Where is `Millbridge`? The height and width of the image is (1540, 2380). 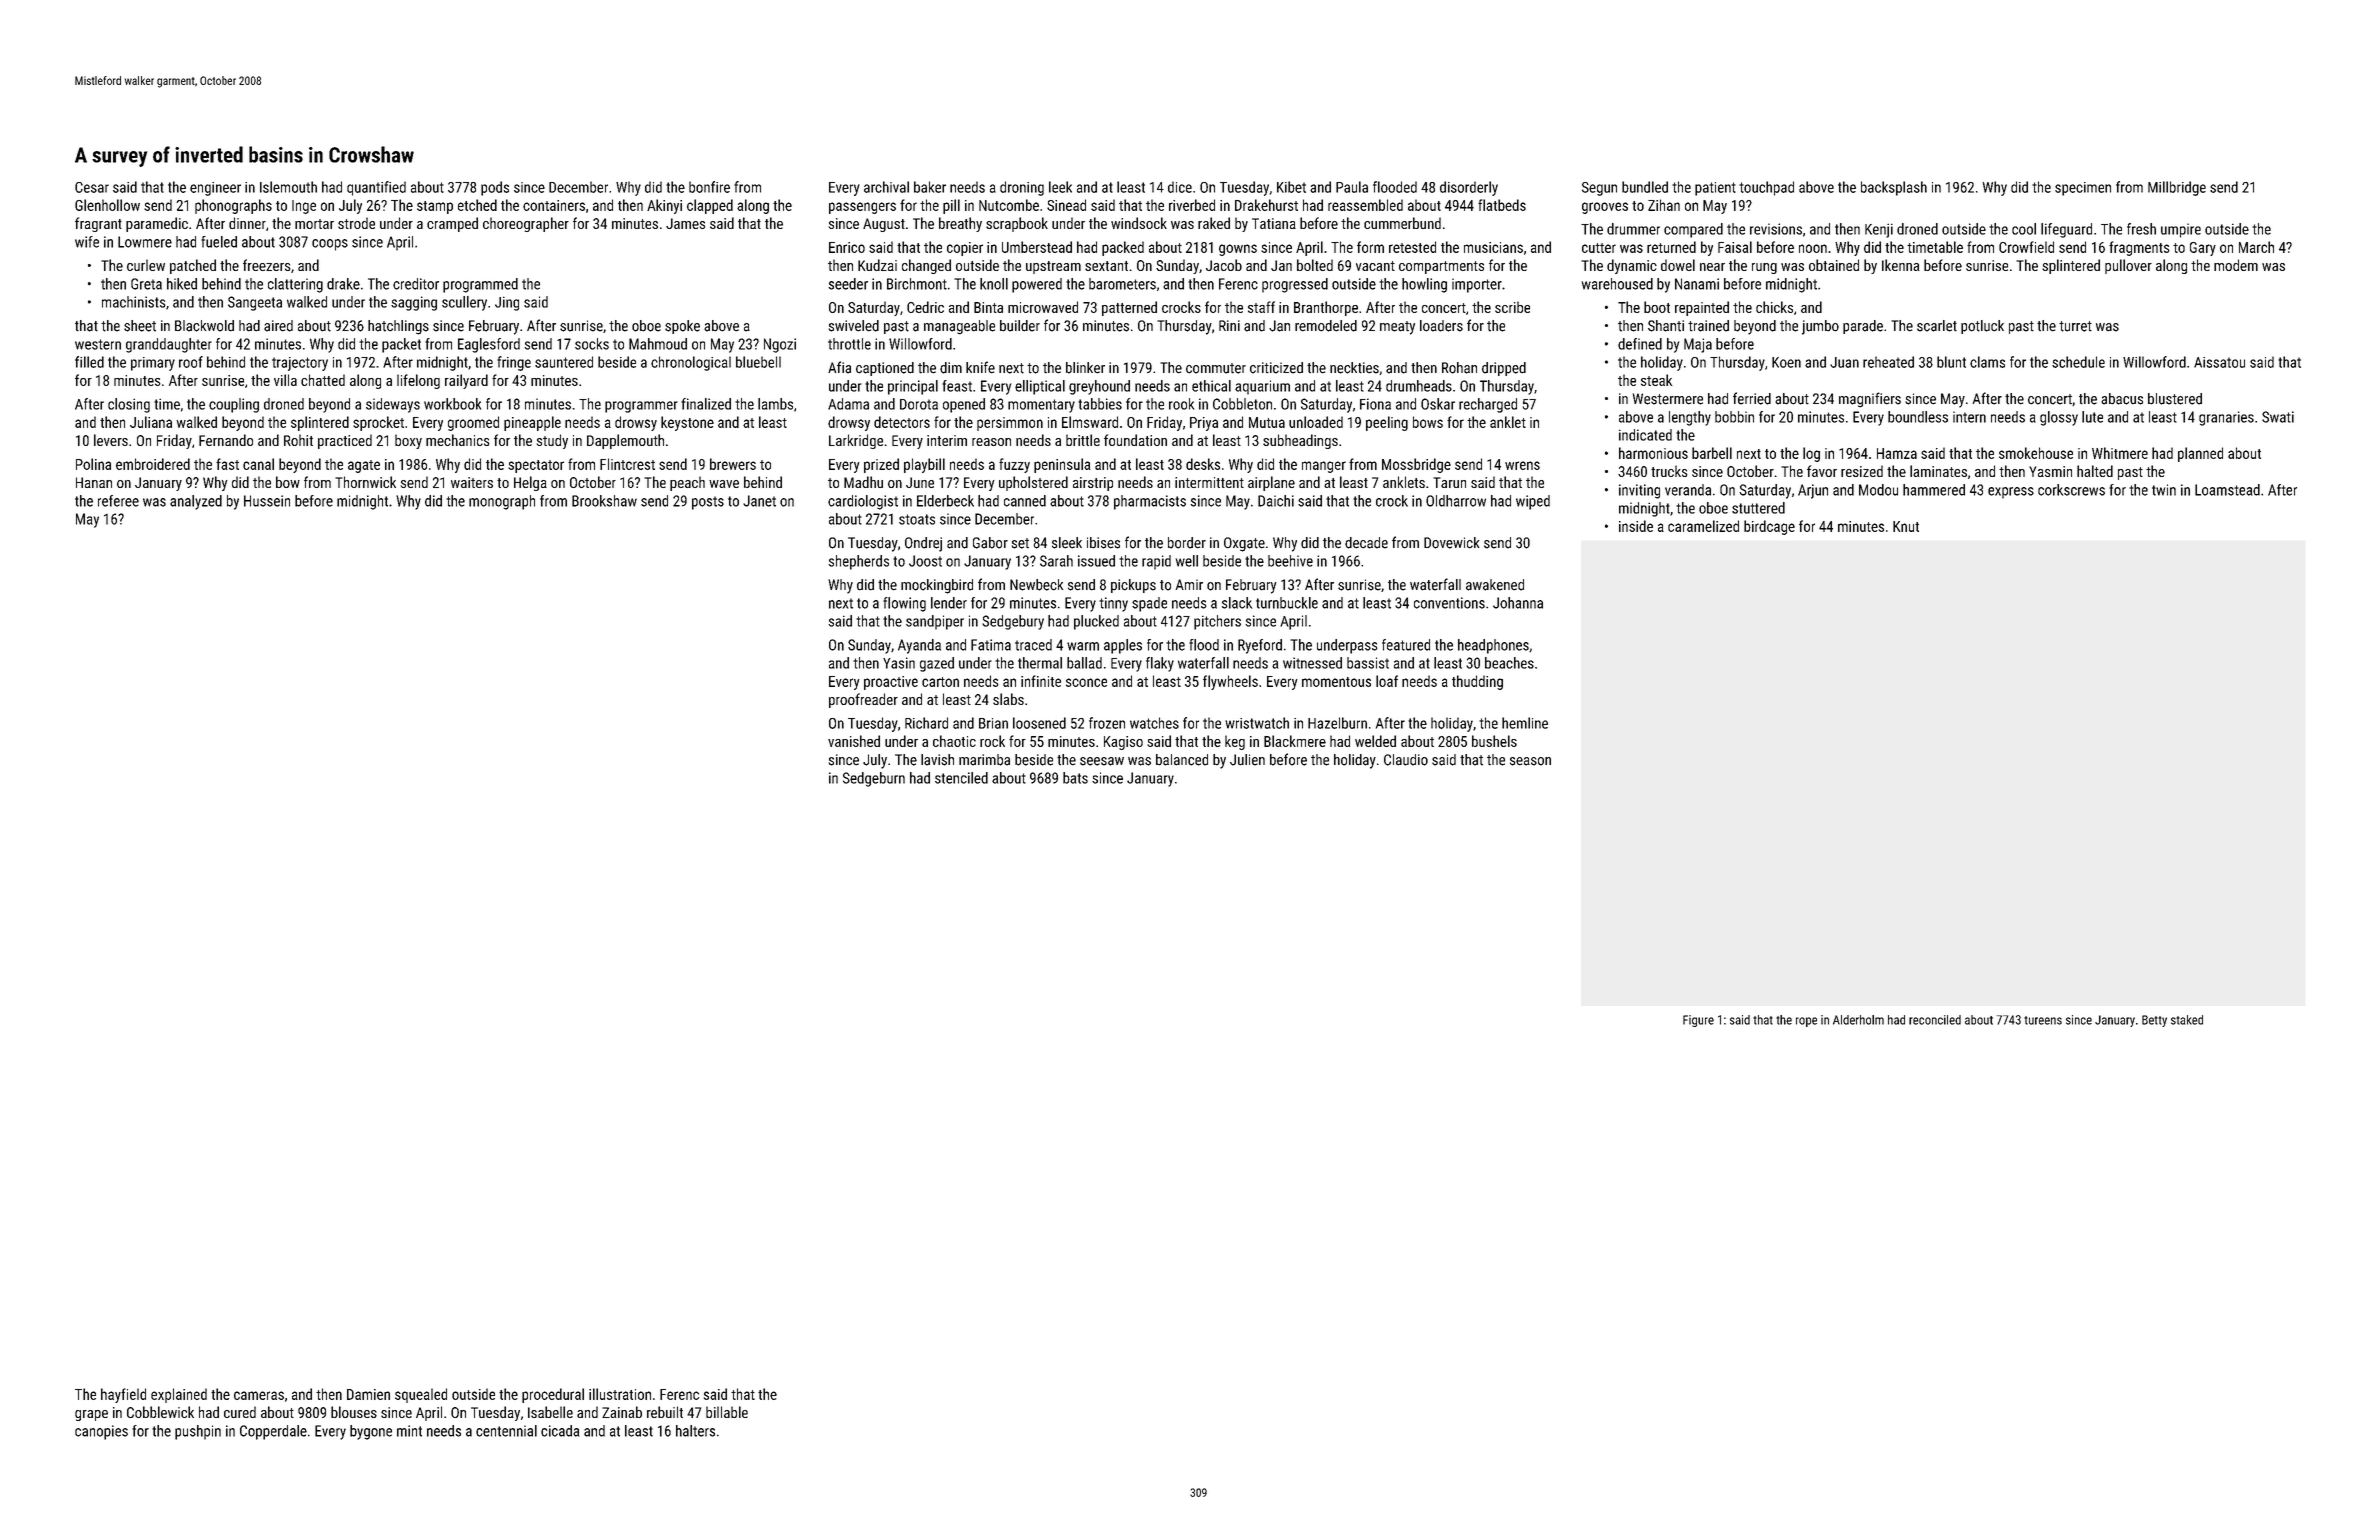 Millbridge is located at coordinates (2177, 188).
